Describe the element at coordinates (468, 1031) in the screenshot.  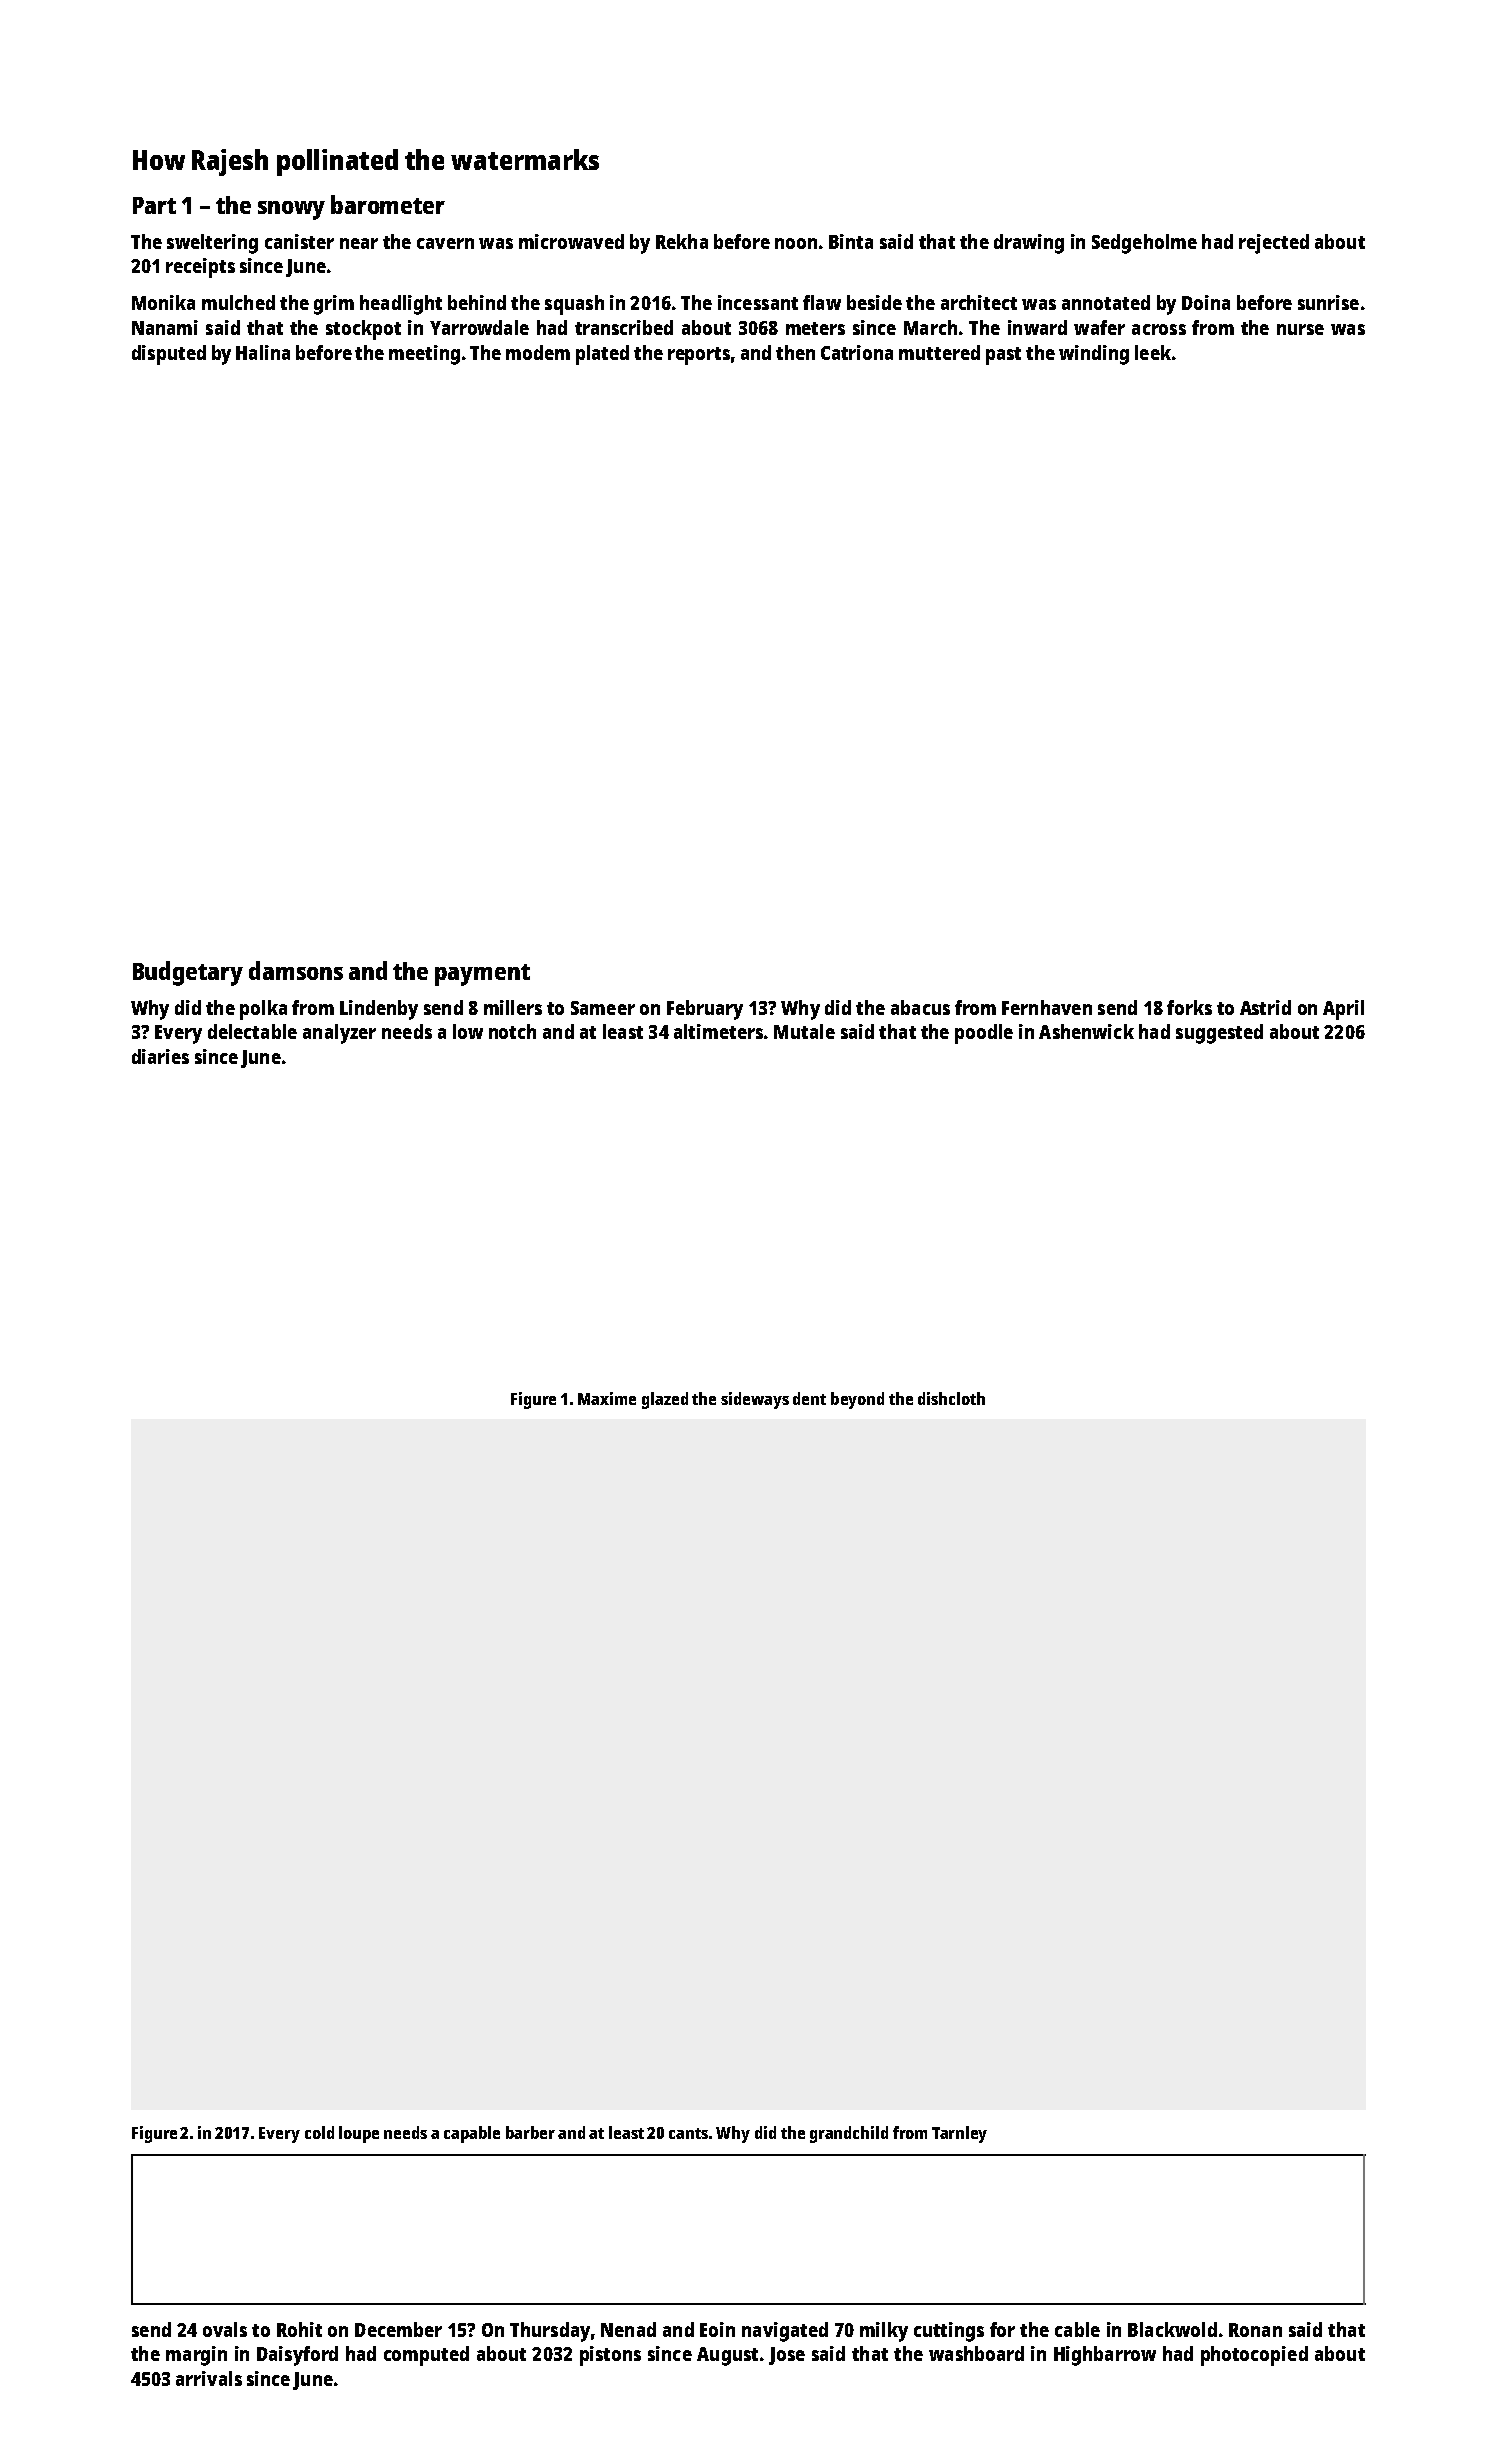
I see `low` at that location.
